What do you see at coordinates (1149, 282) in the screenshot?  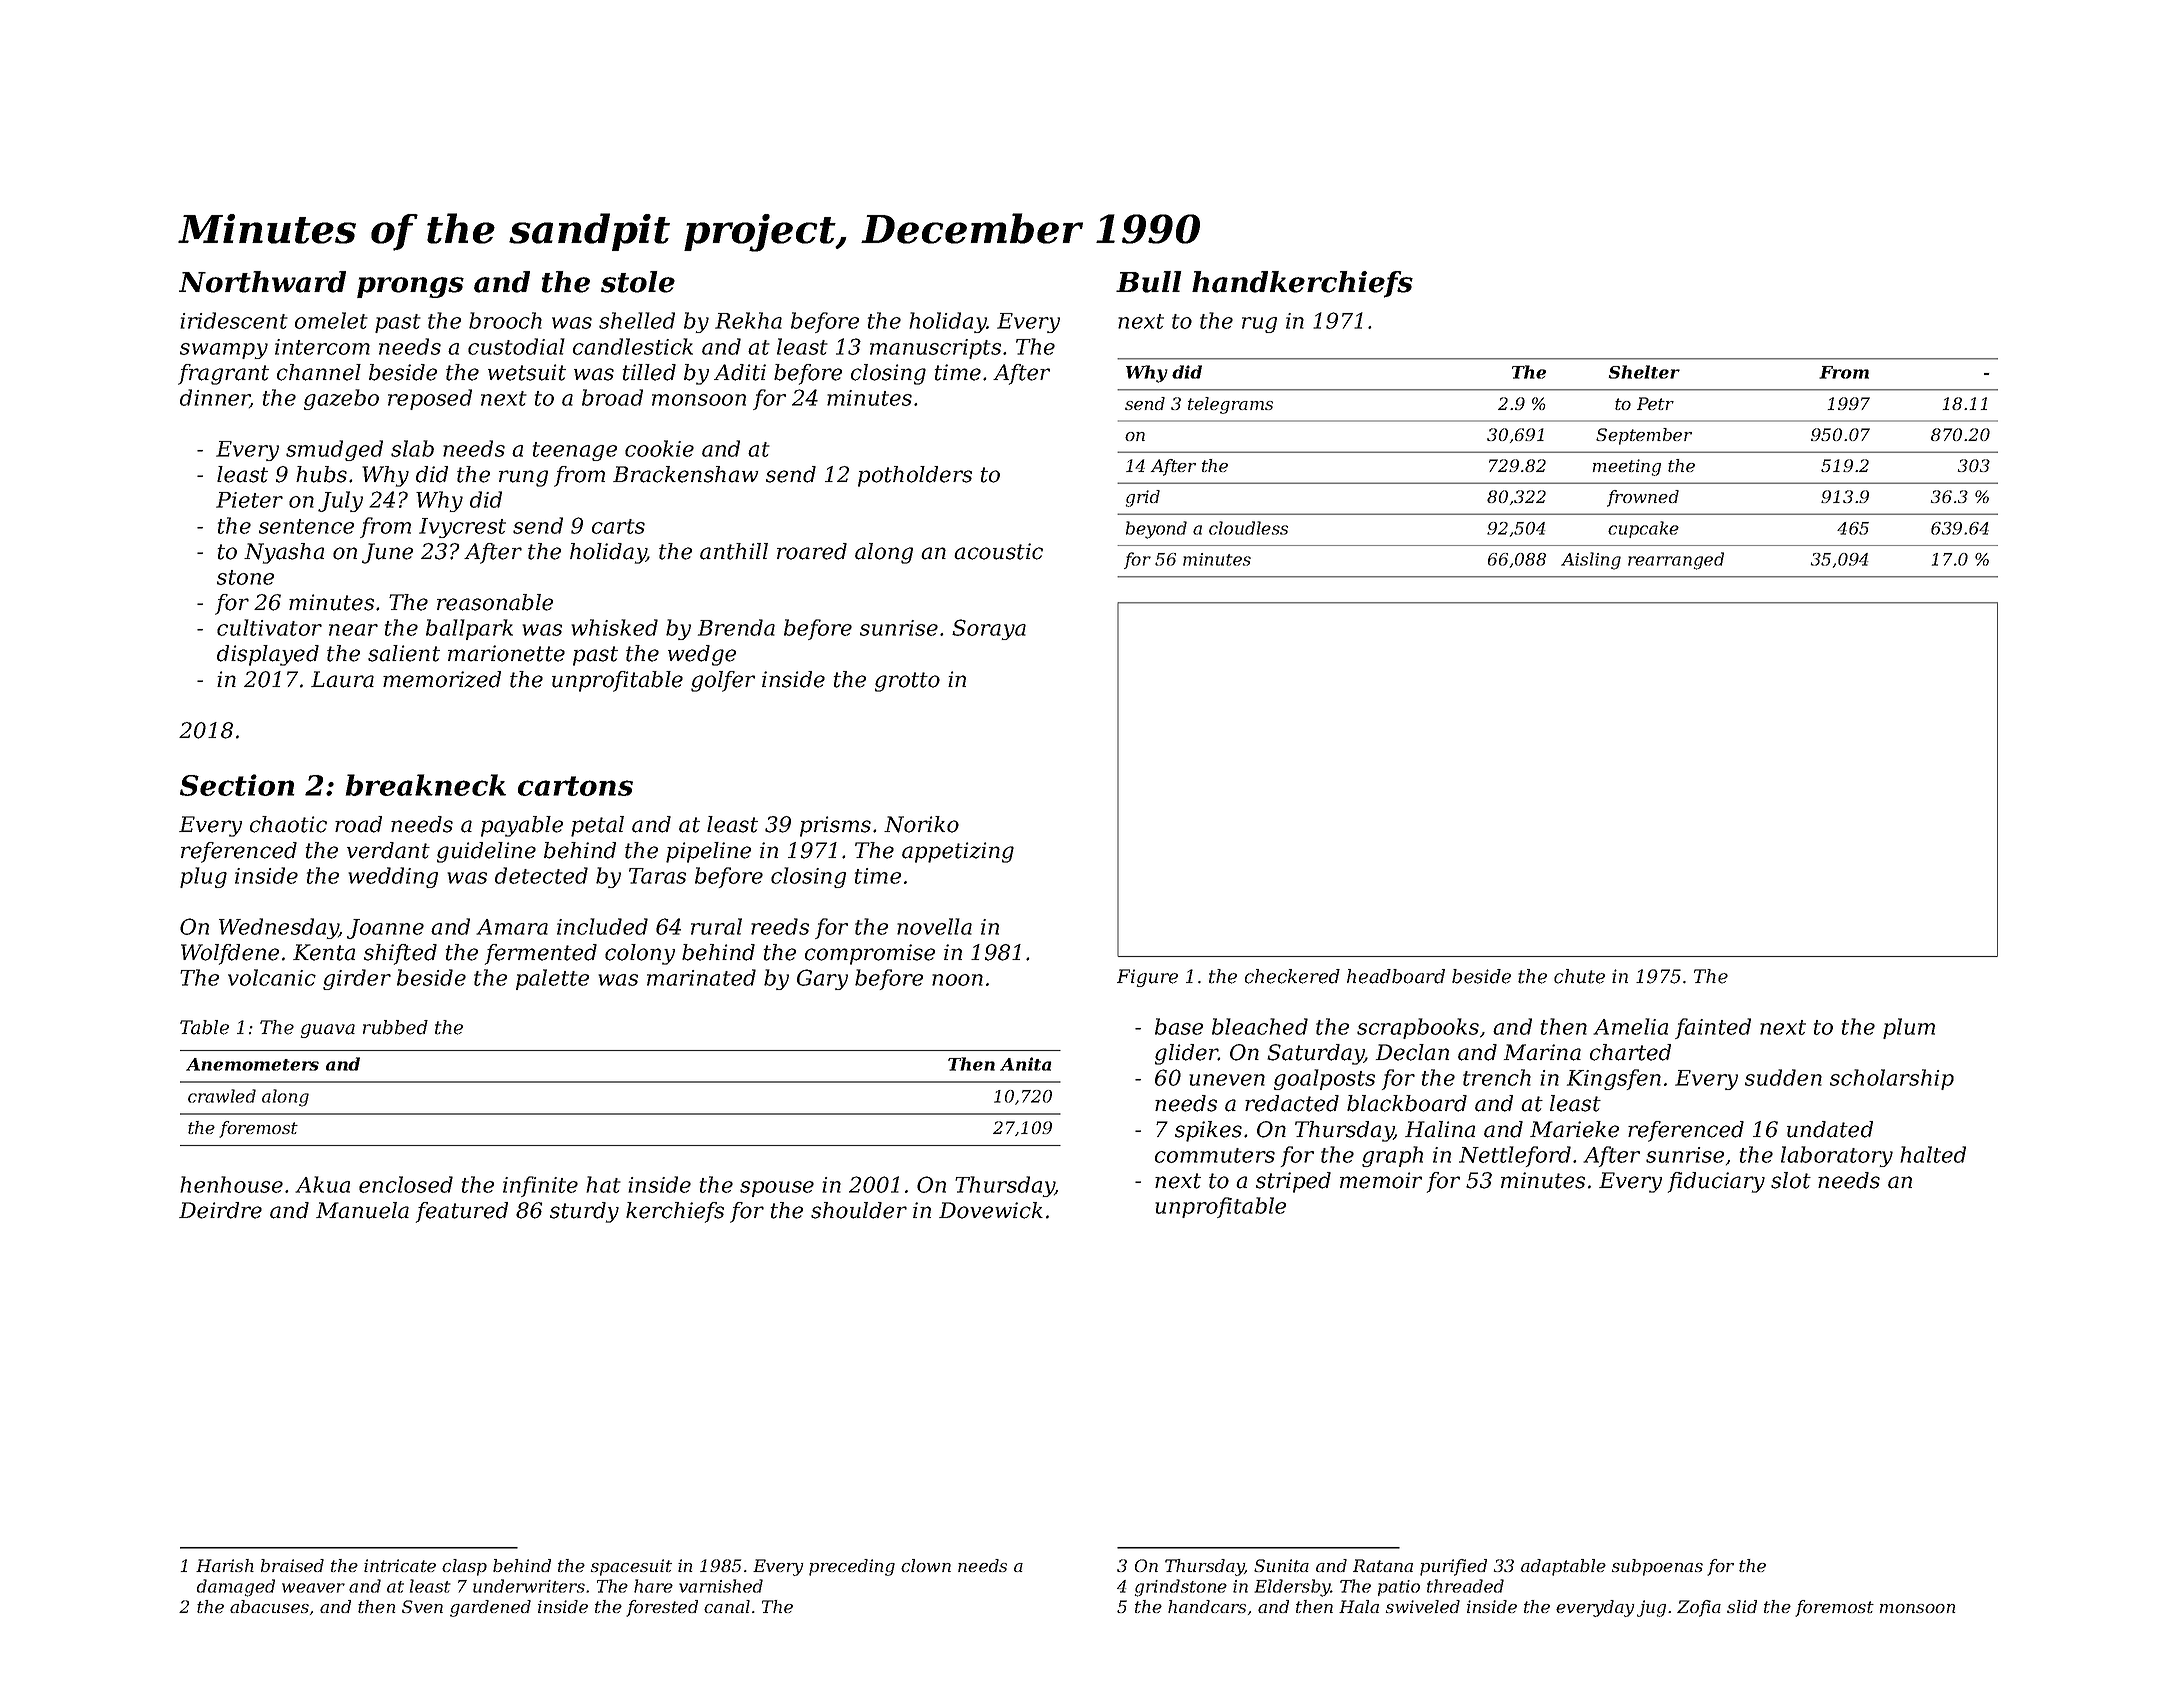 I see `Bull` at bounding box center [1149, 282].
